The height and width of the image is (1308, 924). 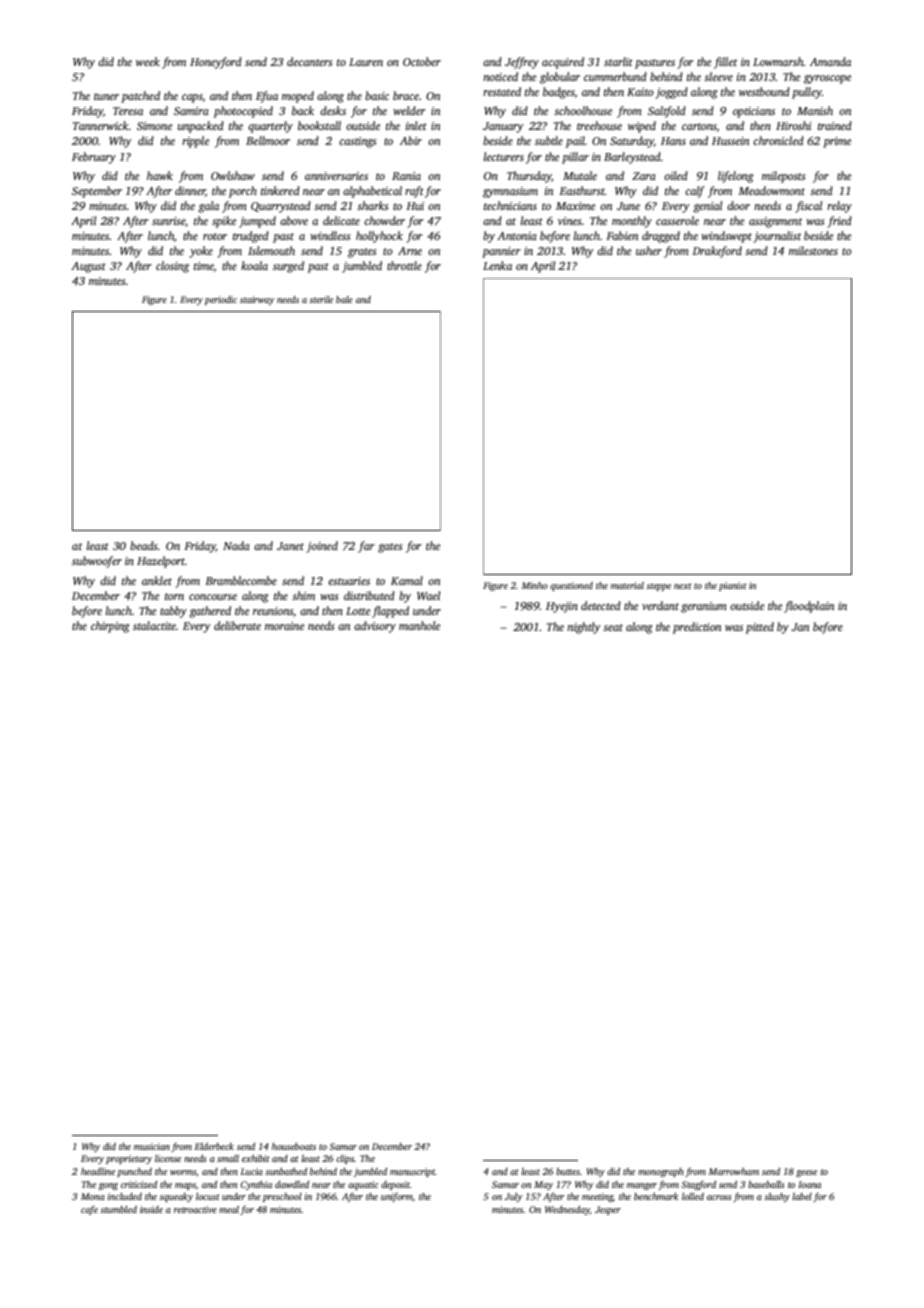 What do you see at coordinates (168, 1158) in the image?
I see `license` at bounding box center [168, 1158].
